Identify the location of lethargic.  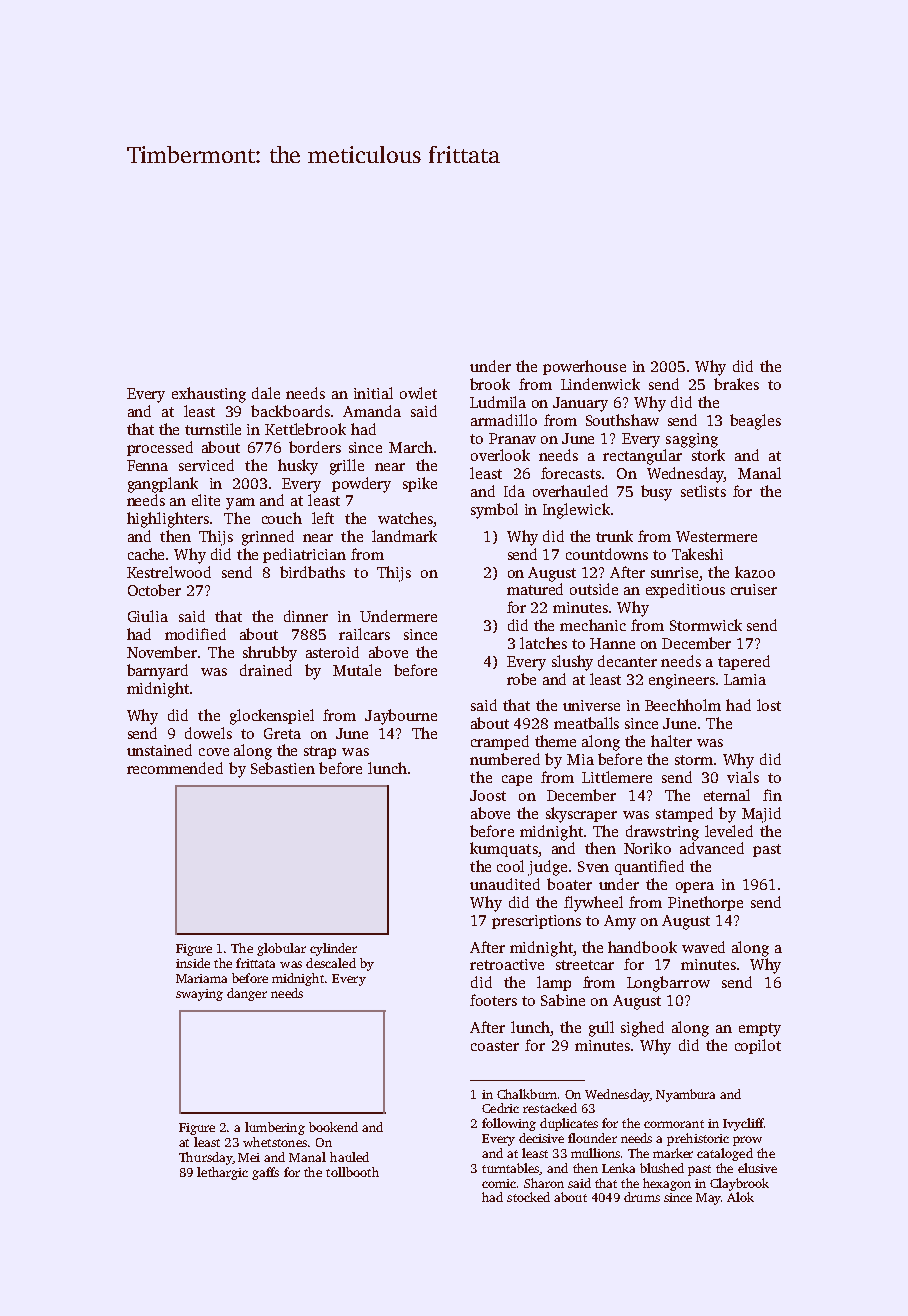
(222, 1173).
